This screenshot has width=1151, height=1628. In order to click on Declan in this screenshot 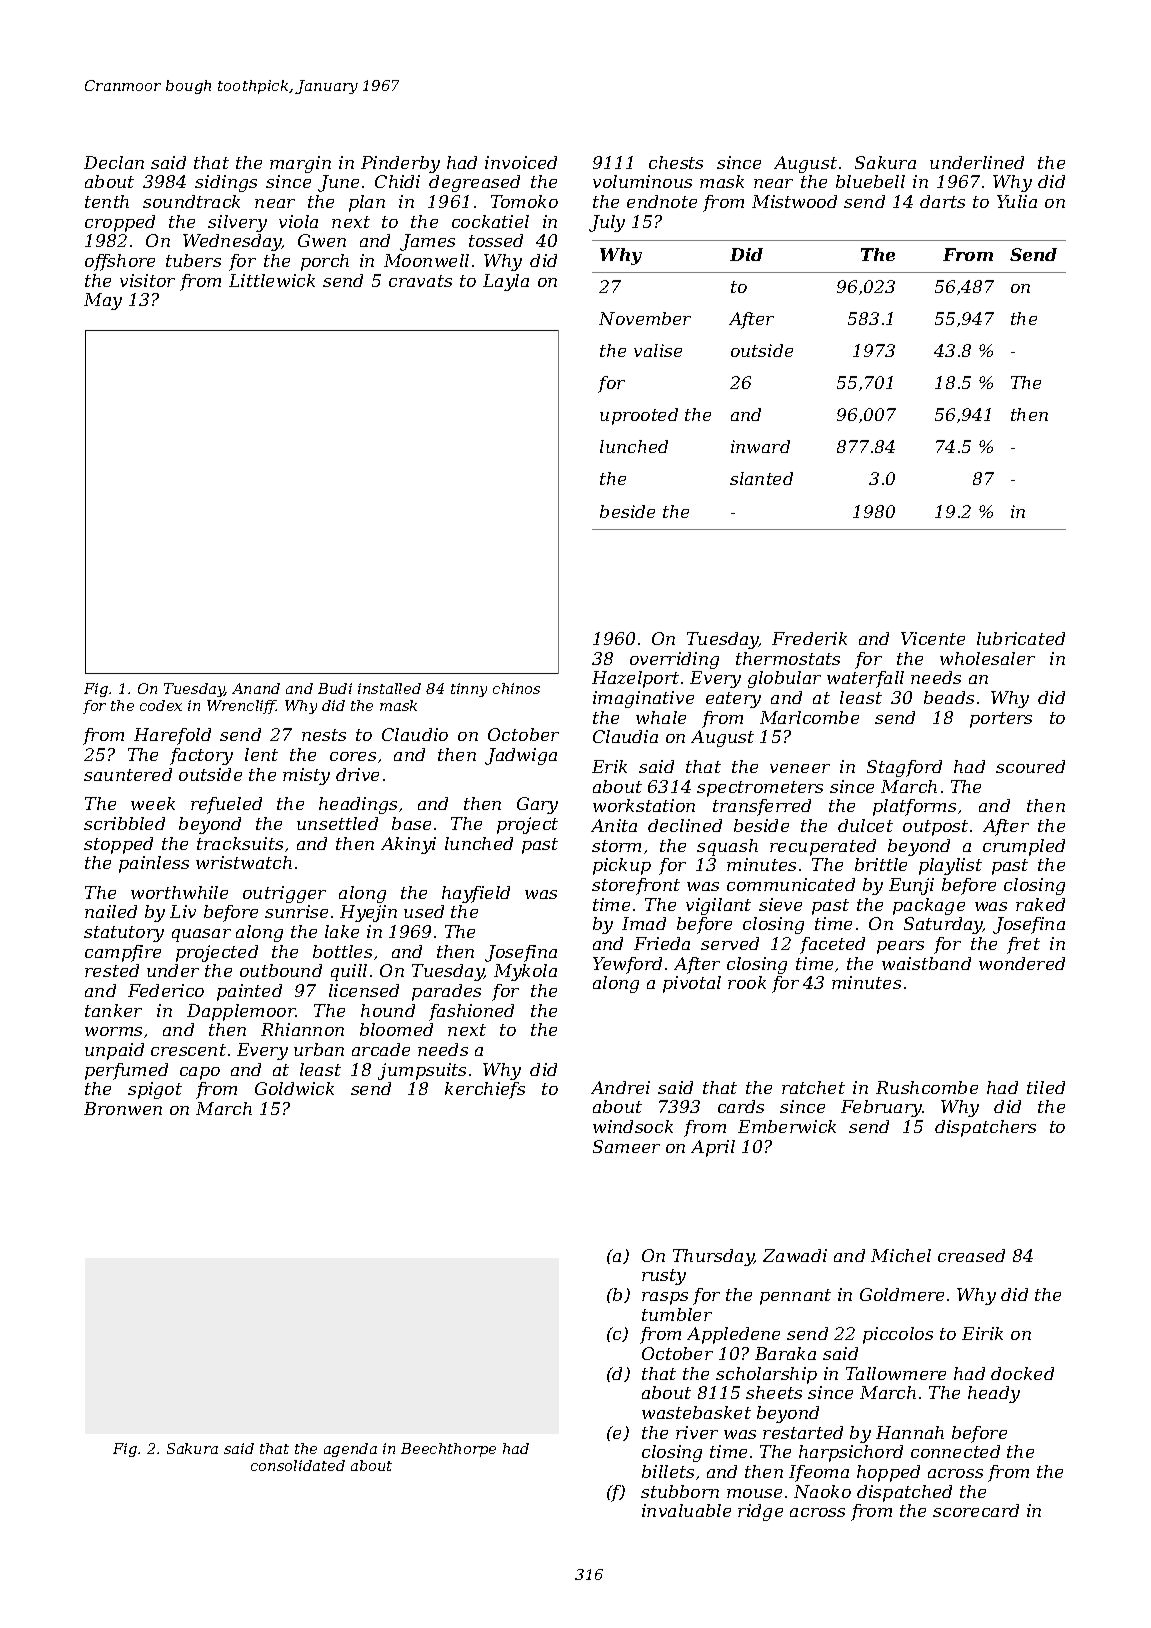, I will do `click(114, 162)`.
